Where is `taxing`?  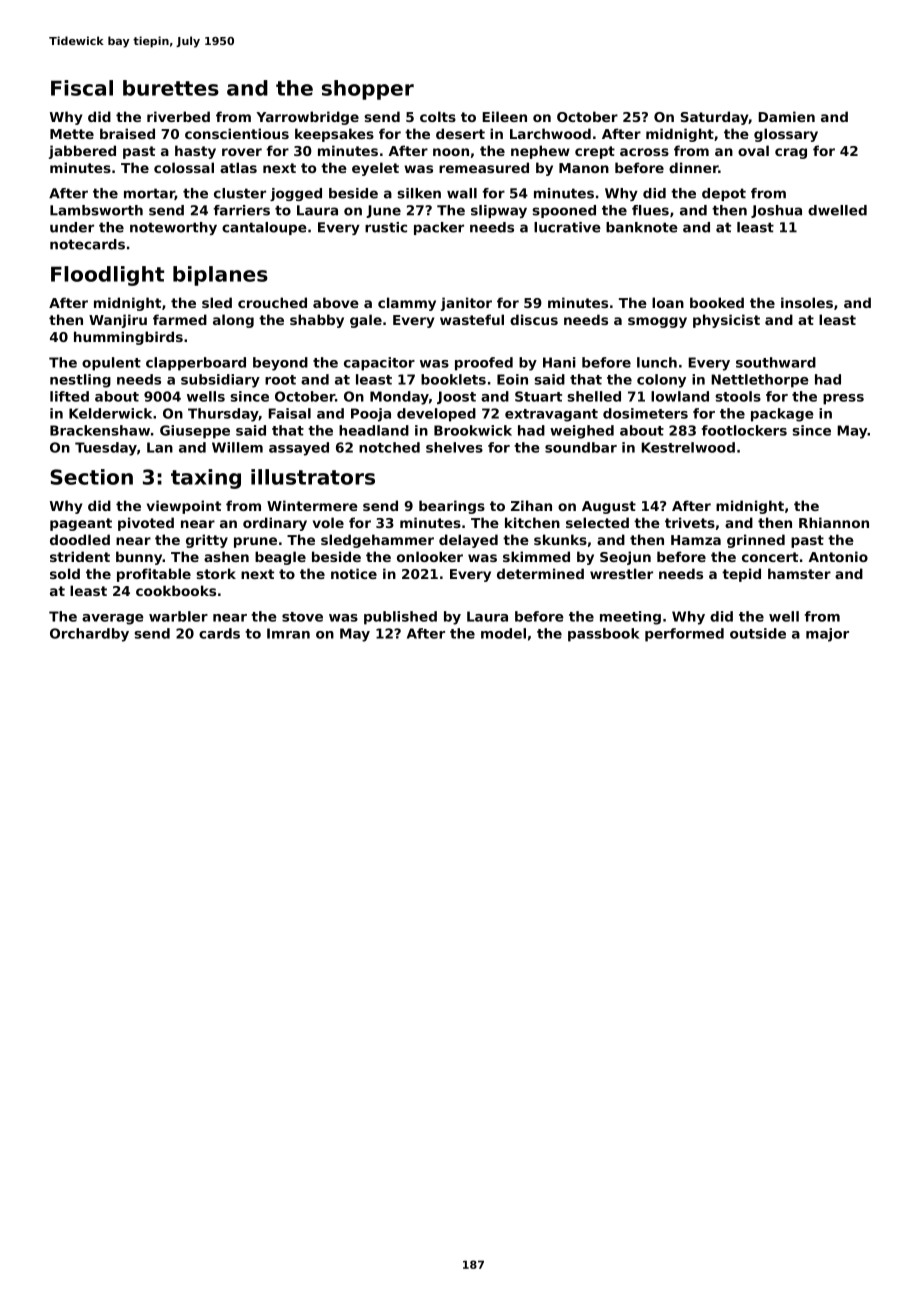 taxing is located at coordinates (206, 479).
